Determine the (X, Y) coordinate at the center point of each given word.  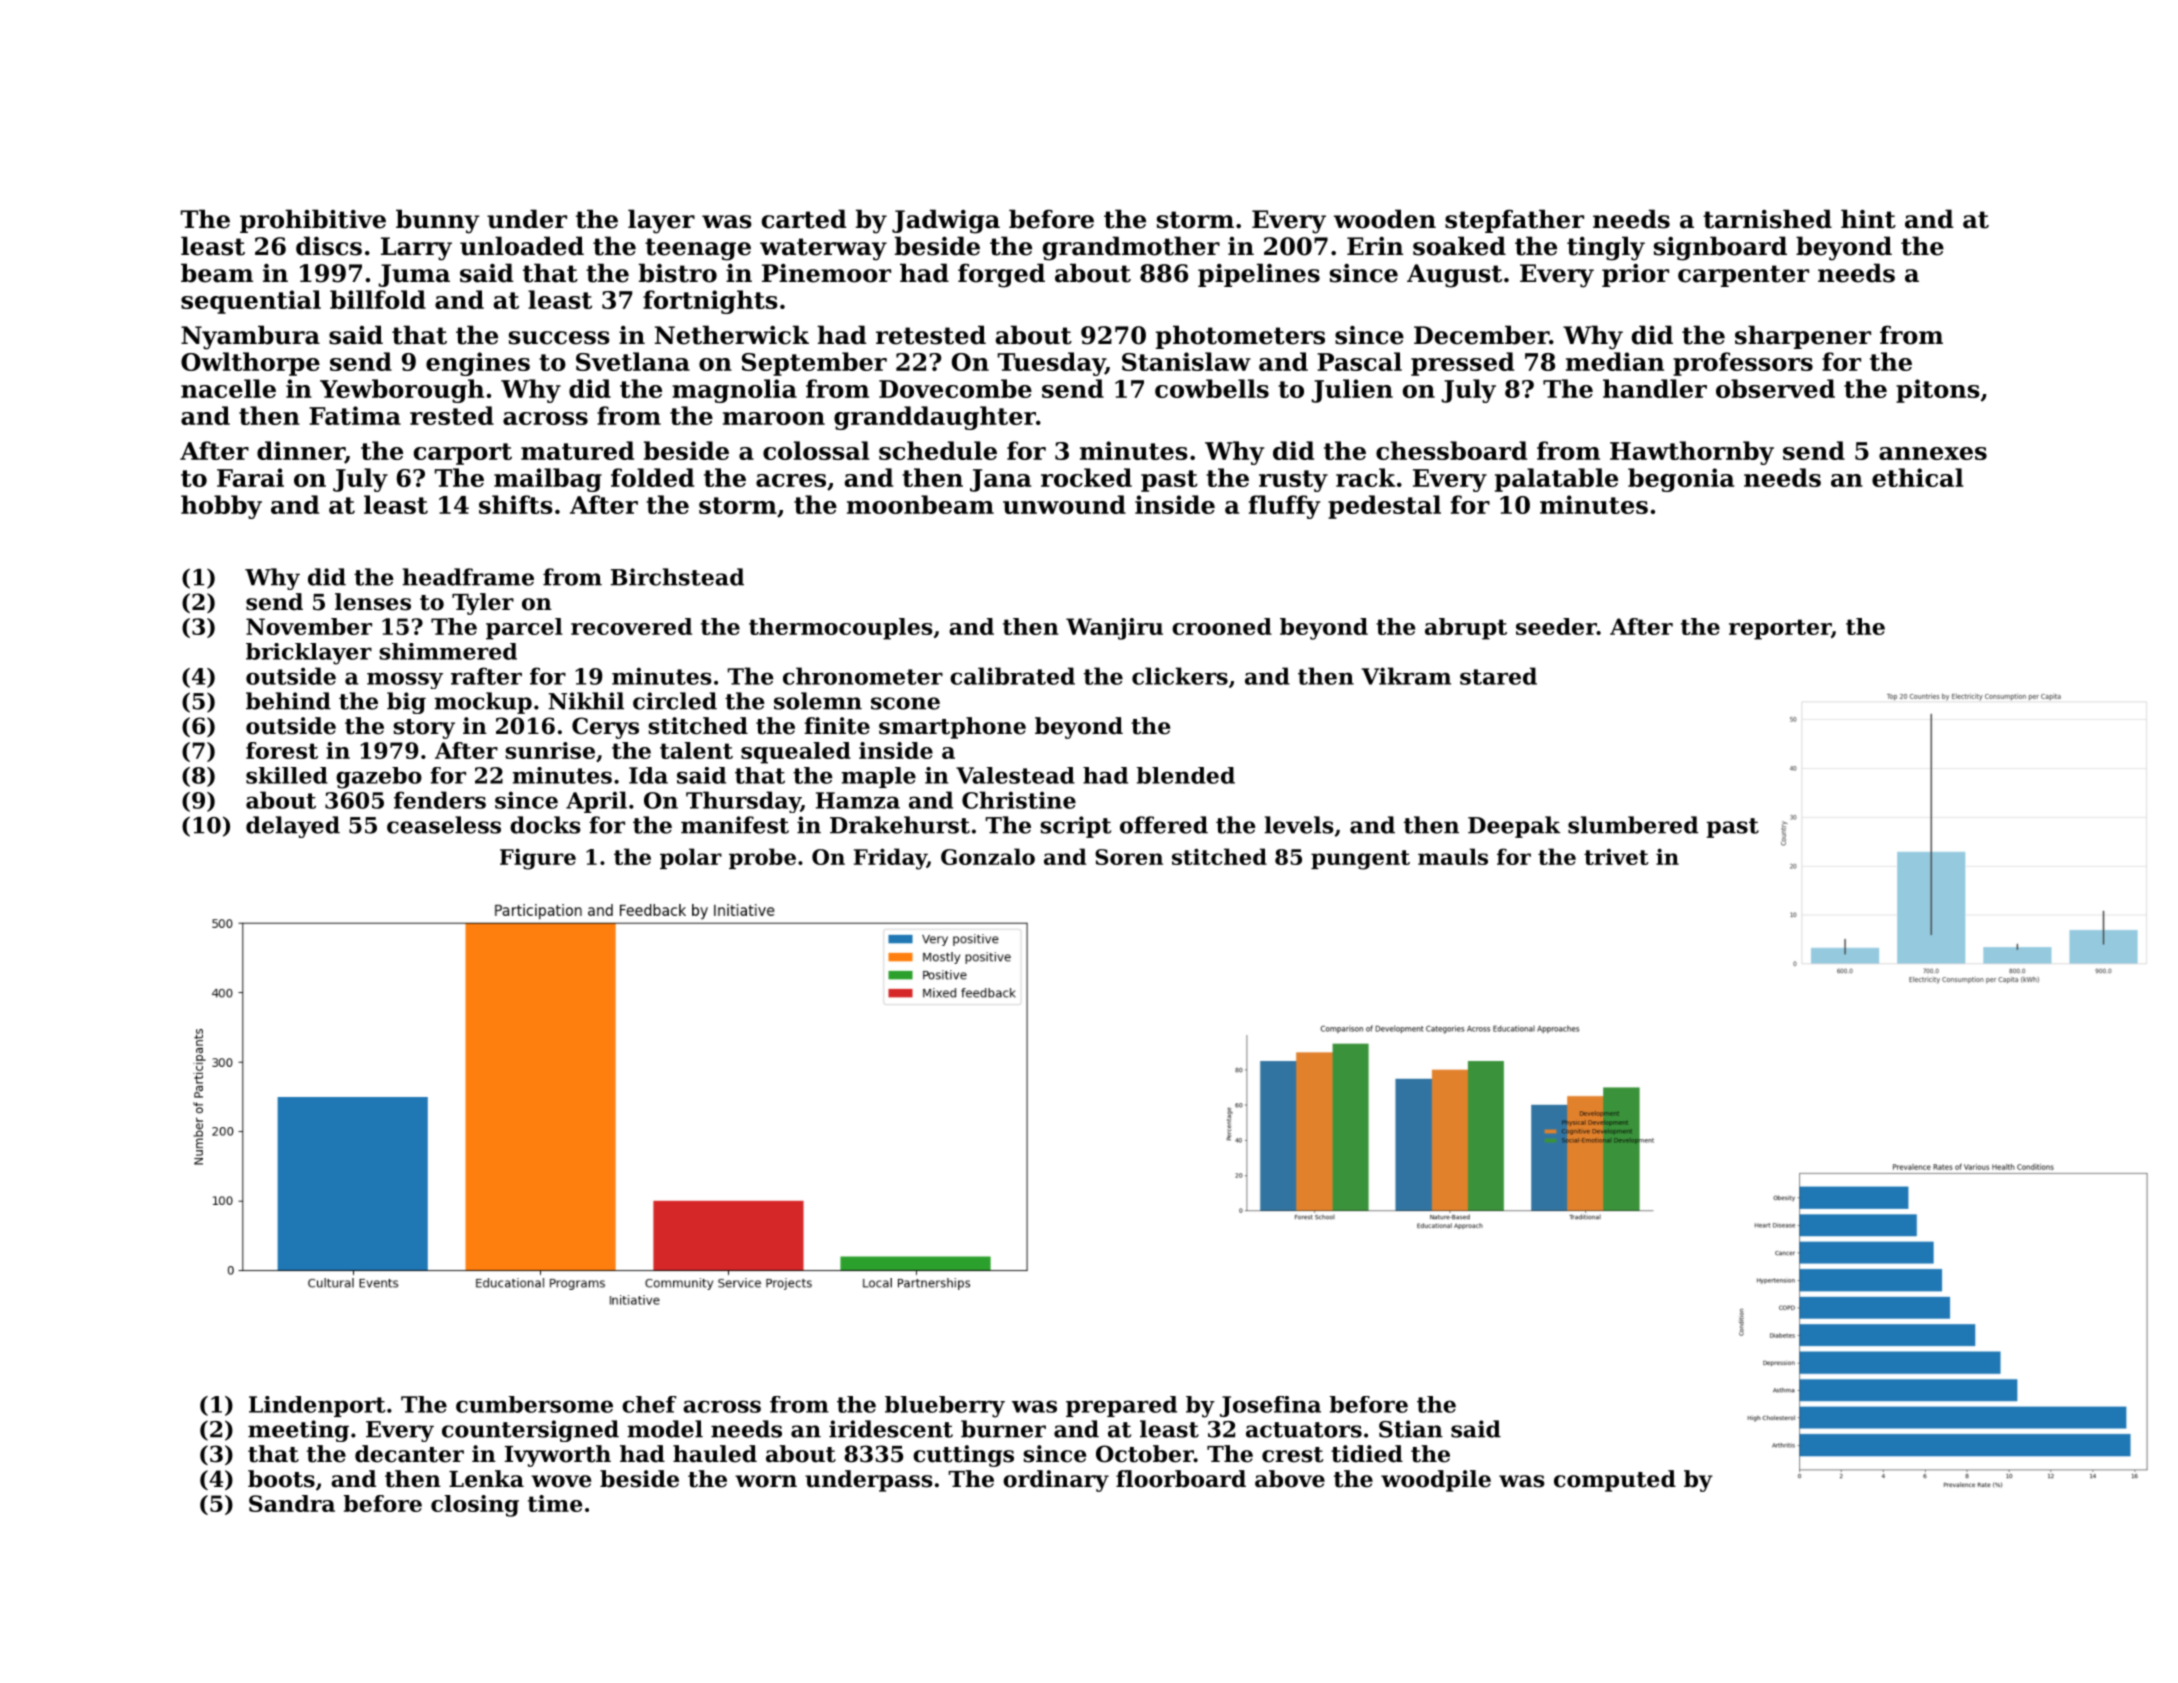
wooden (1385, 219)
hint (1868, 219)
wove (561, 1481)
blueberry (945, 1407)
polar (691, 858)
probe (762, 858)
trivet (1616, 857)
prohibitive (313, 221)
